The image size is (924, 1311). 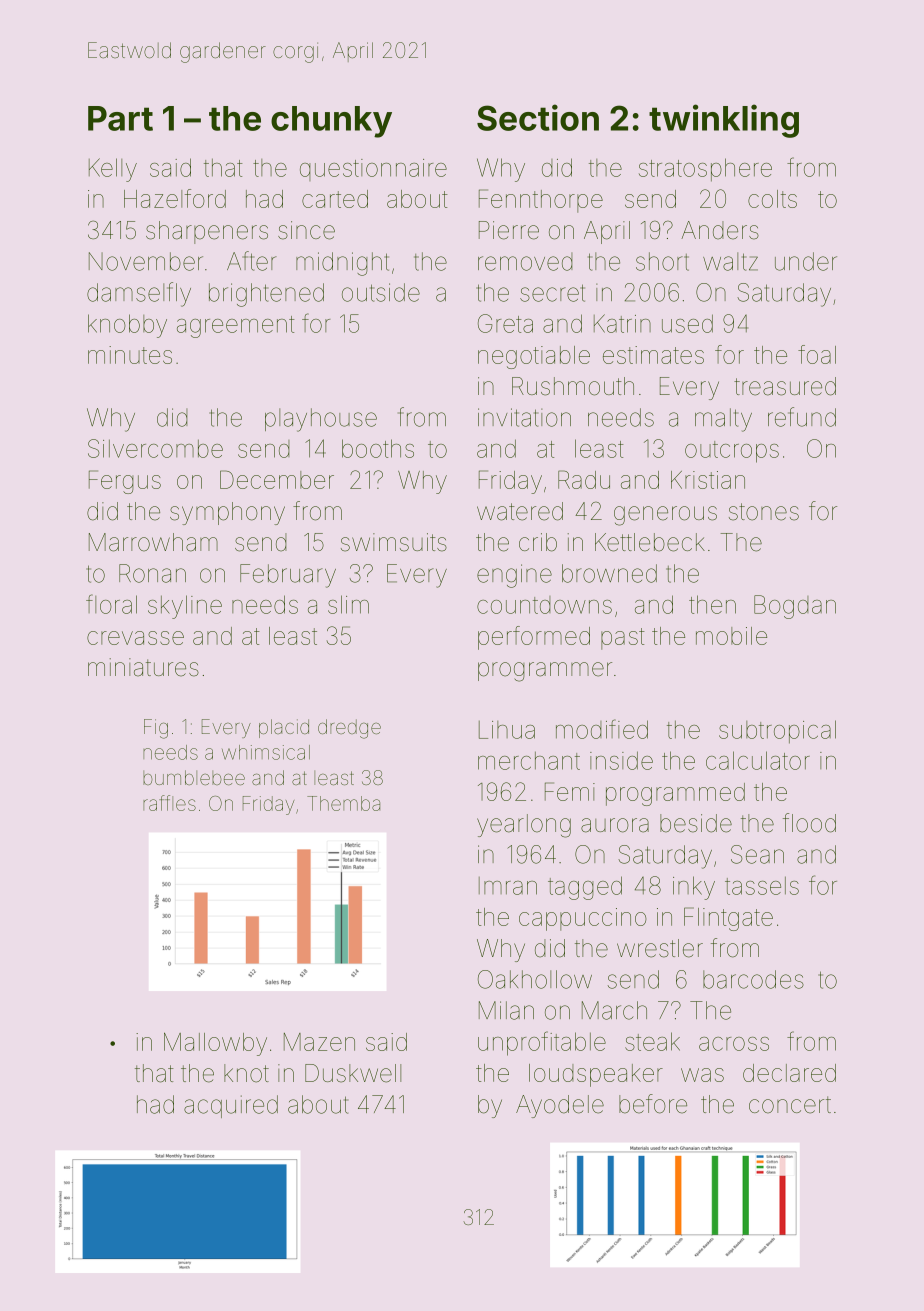 What do you see at coordinates (602, 729) in the document?
I see `modified` at bounding box center [602, 729].
